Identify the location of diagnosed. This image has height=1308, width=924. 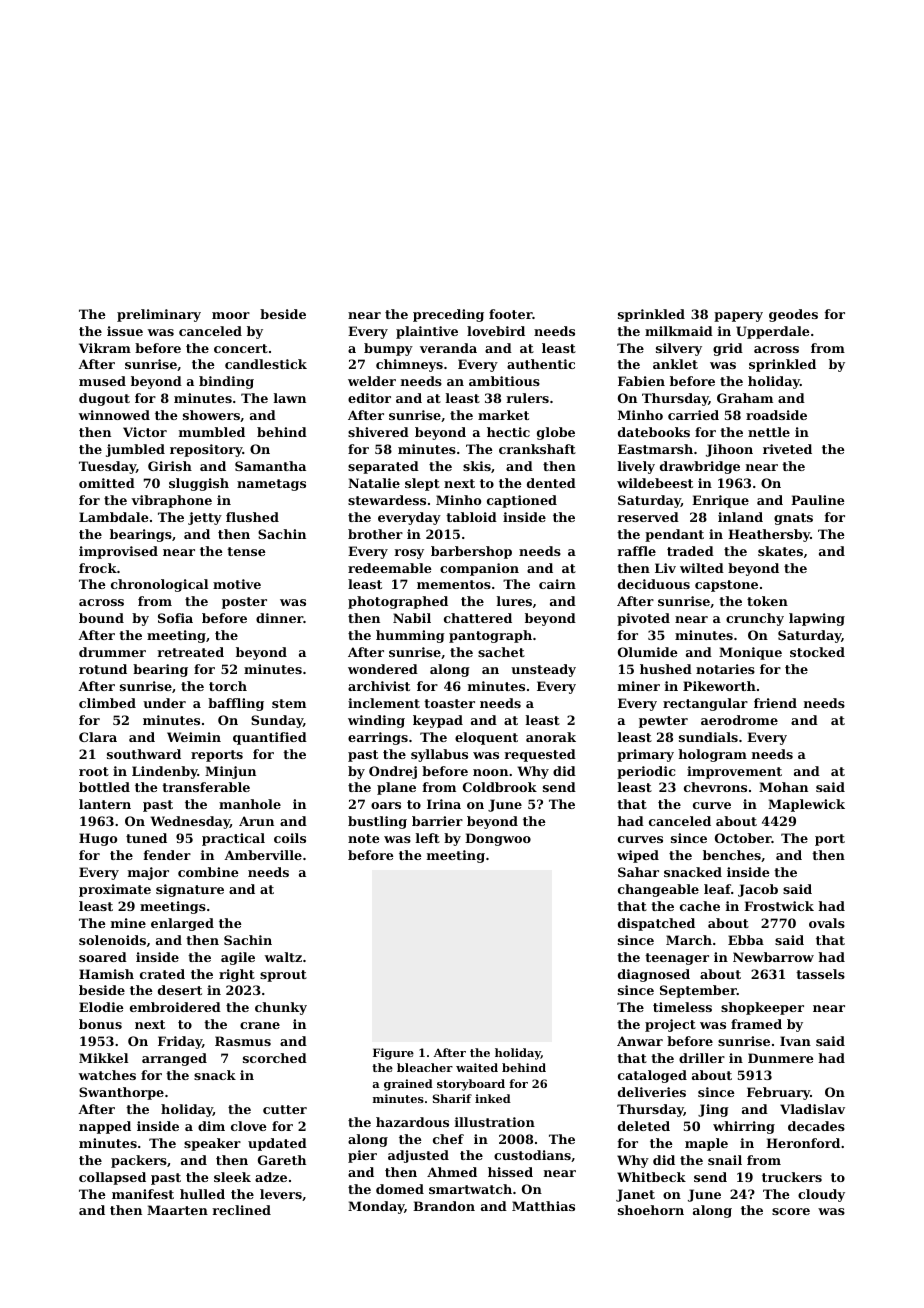
(654, 975).
